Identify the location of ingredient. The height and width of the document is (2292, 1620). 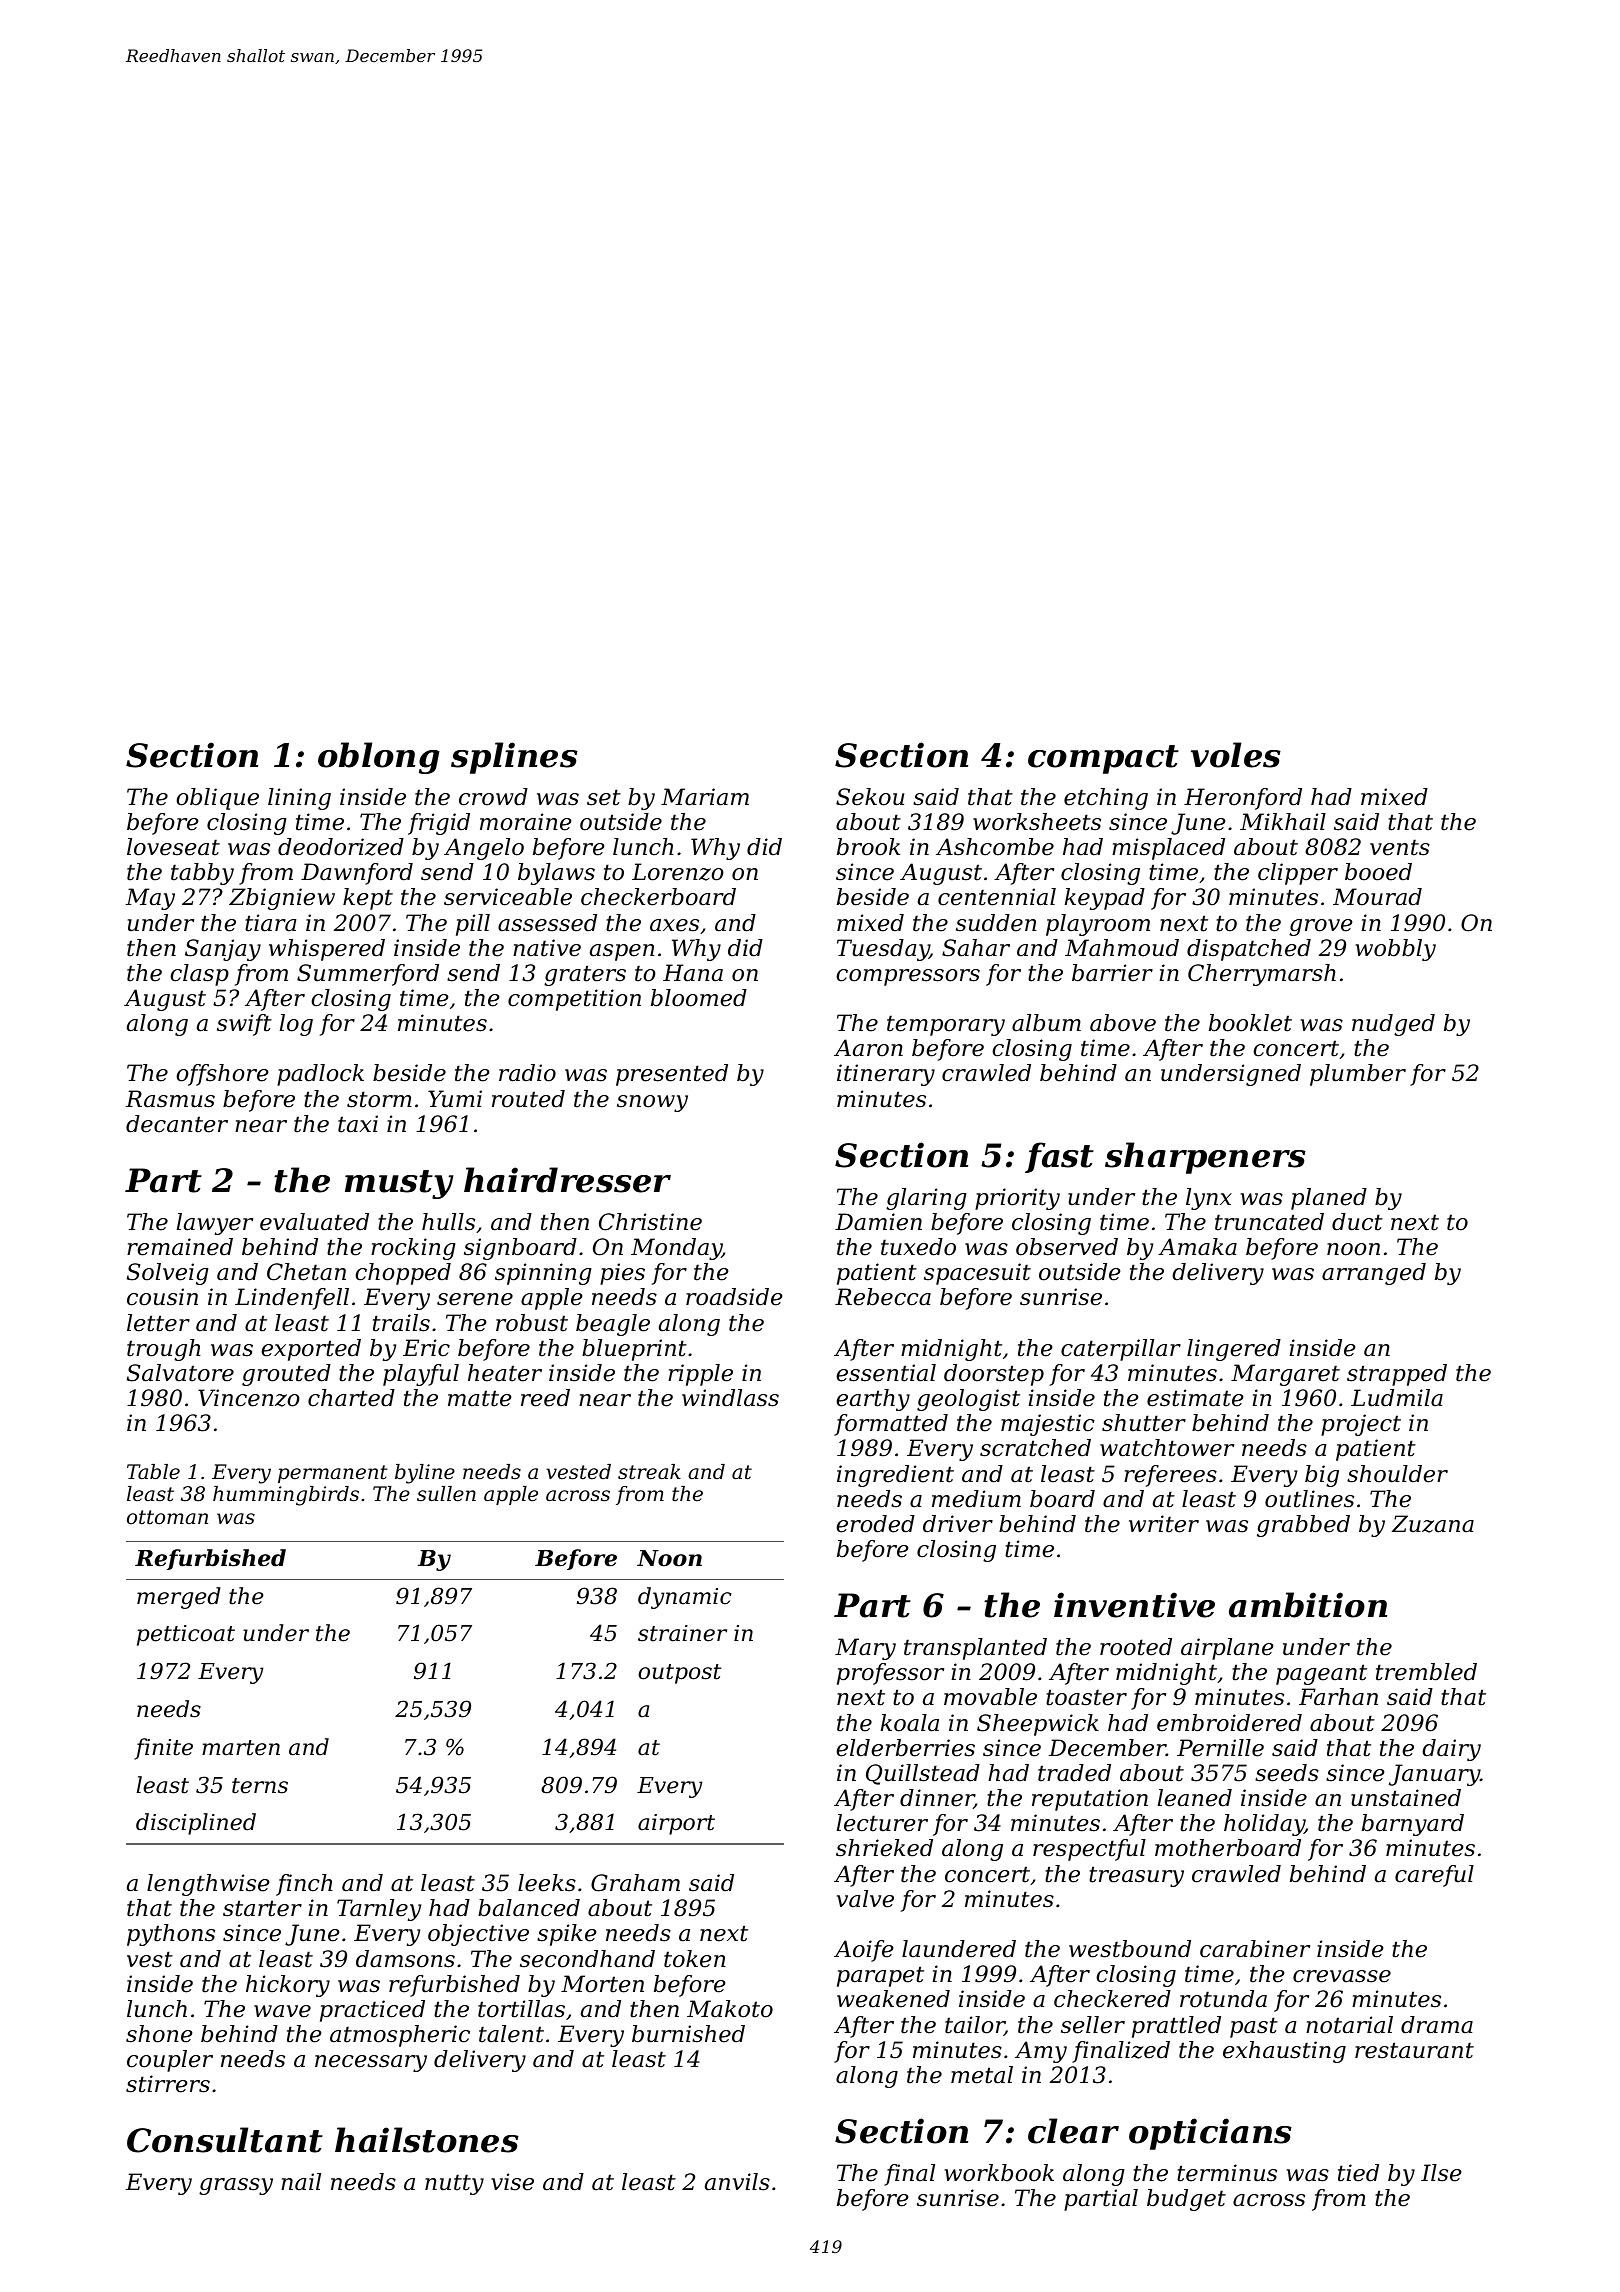
(895, 1476).
